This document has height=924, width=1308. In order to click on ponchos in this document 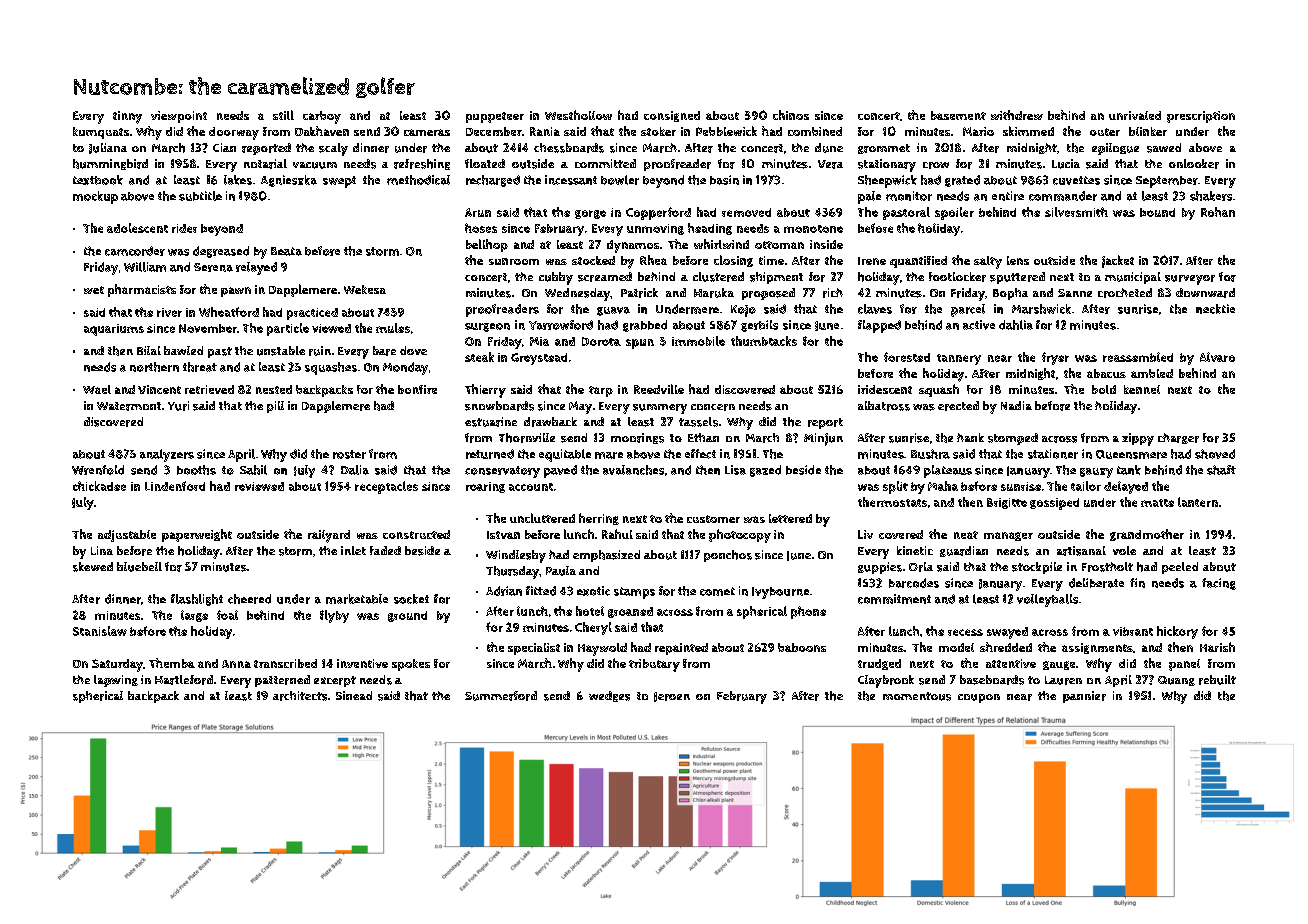, I will do `click(728, 556)`.
